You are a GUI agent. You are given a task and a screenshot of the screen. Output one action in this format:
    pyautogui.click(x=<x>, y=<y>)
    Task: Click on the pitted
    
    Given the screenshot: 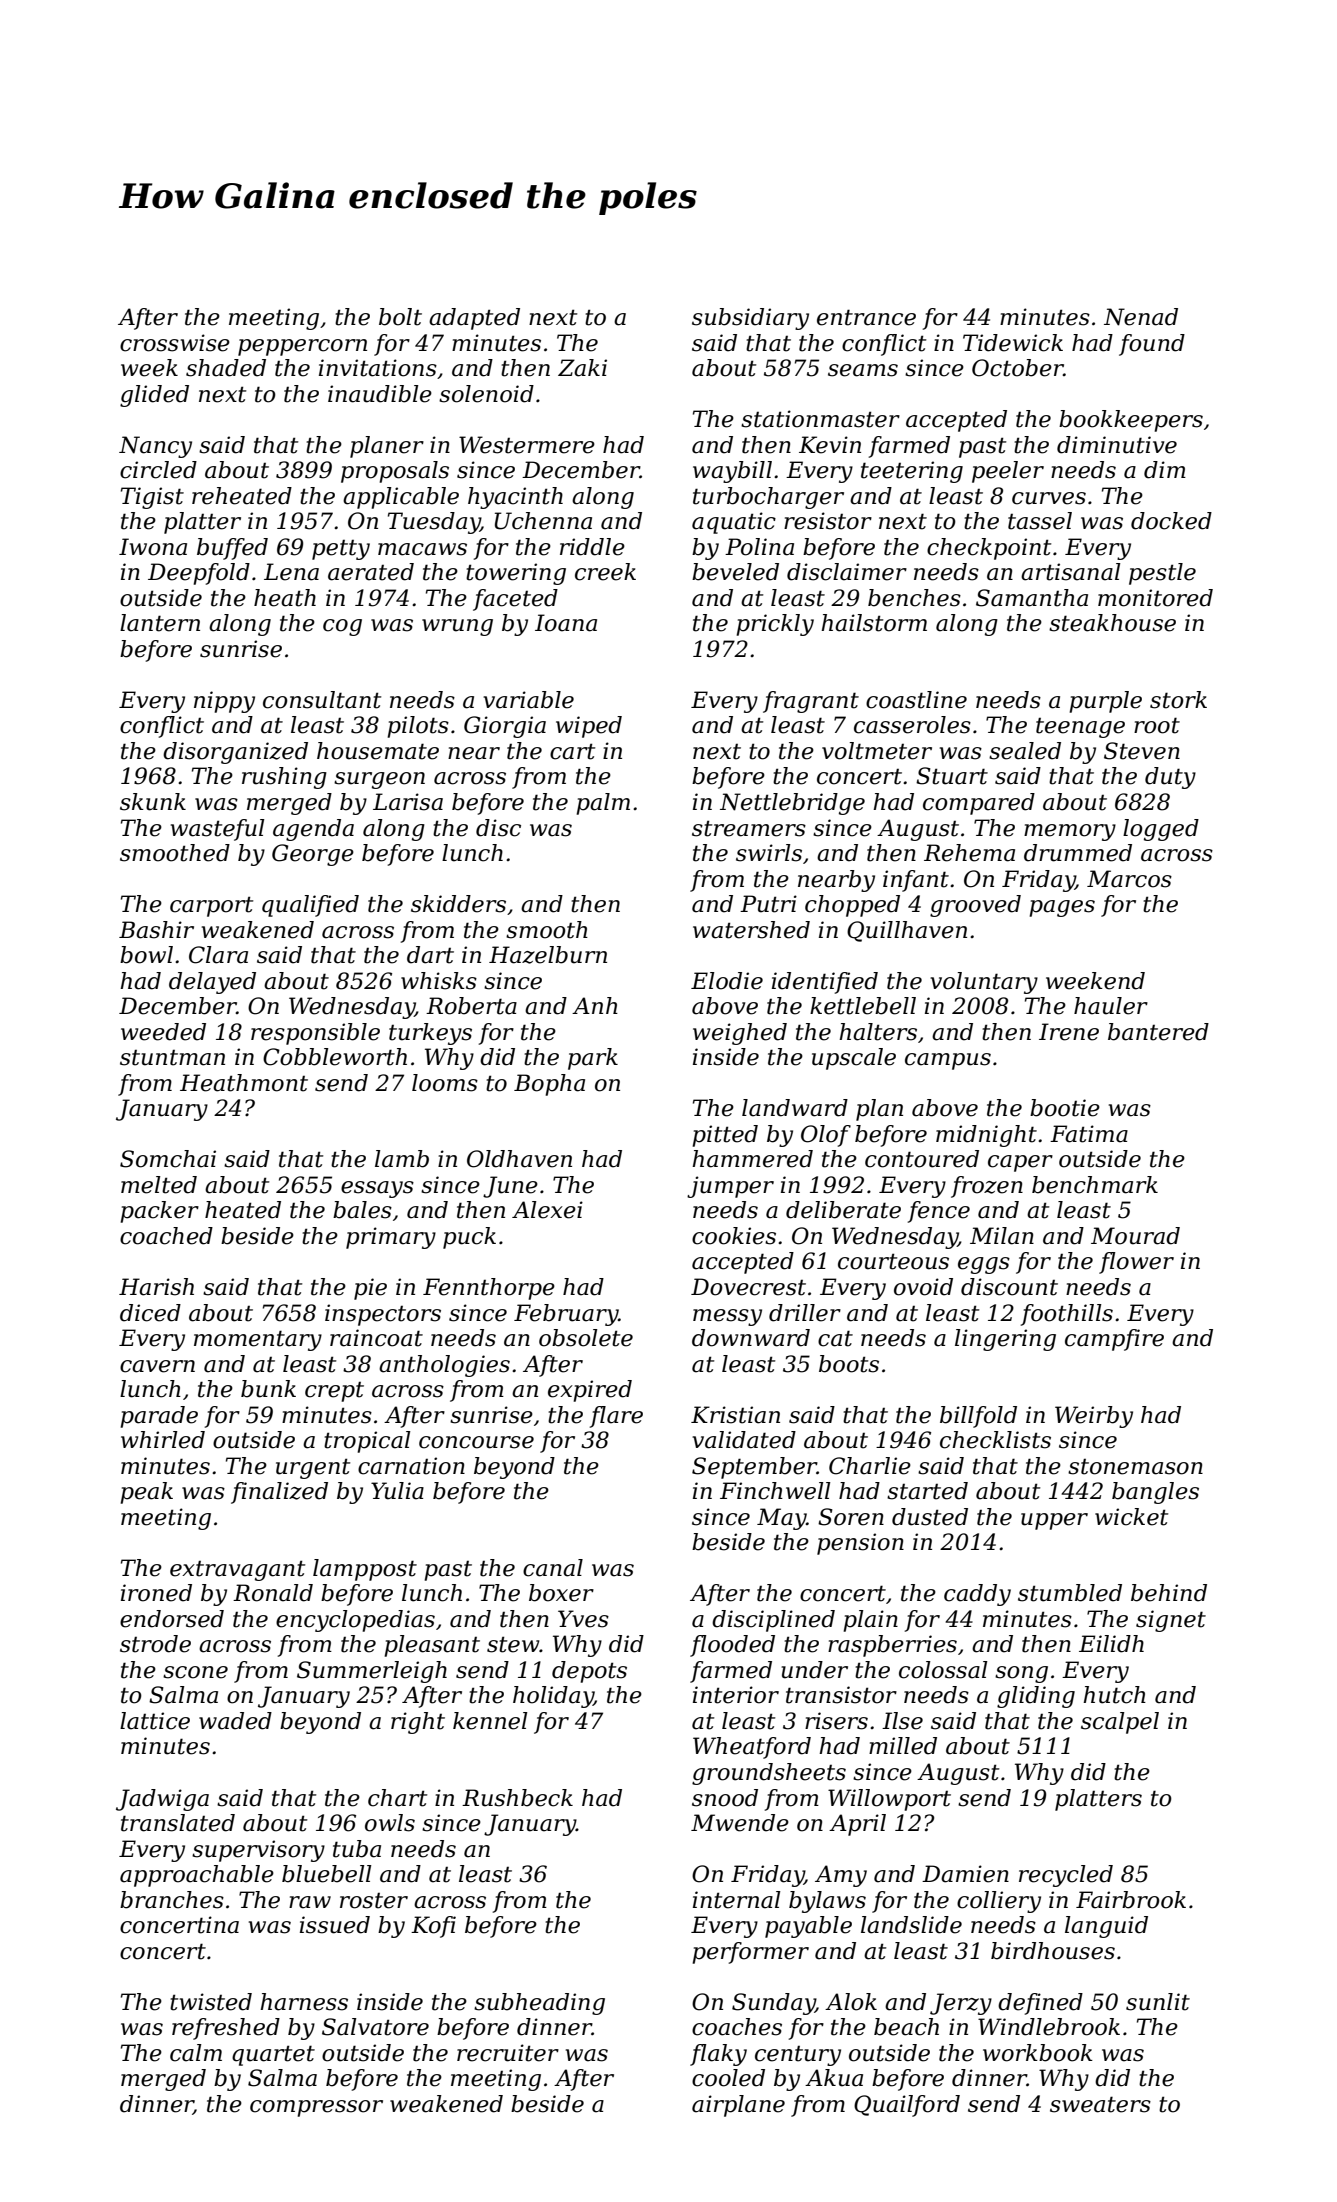 What is the action you would take?
    pyautogui.click(x=725, y=1136)
